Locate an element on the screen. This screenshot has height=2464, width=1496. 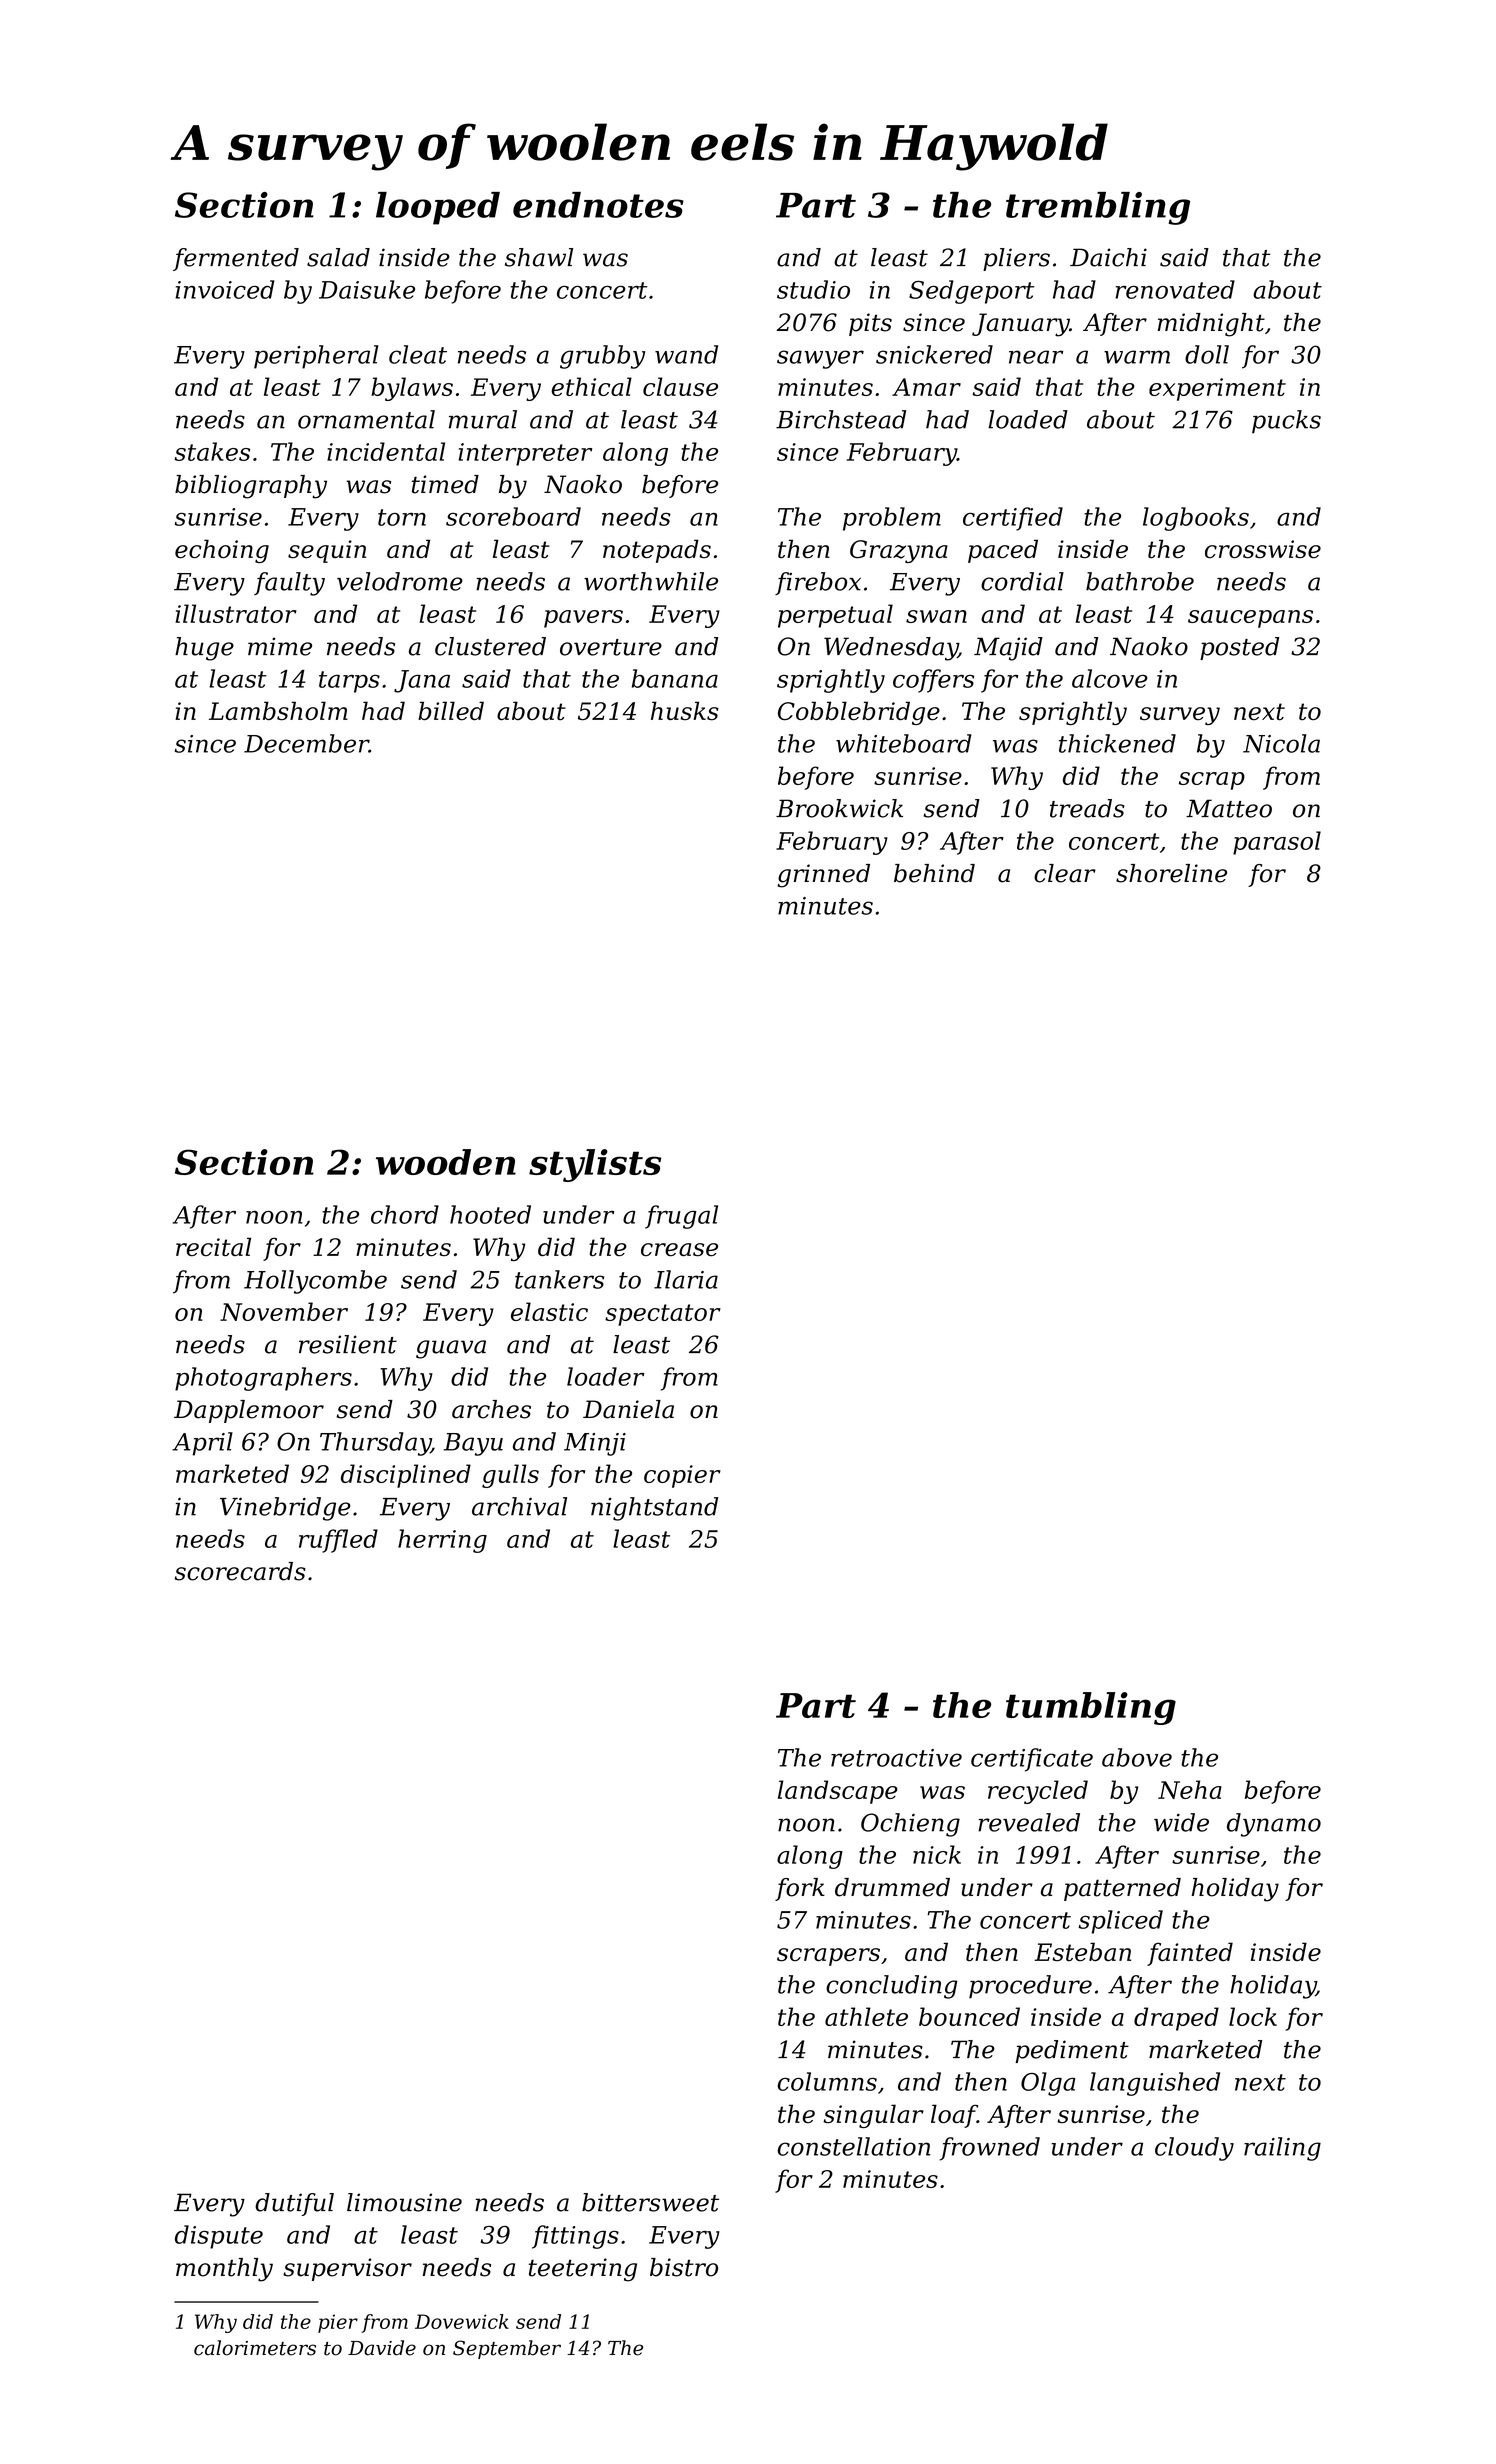
shoreline is located at coordinates (1171, 873).
